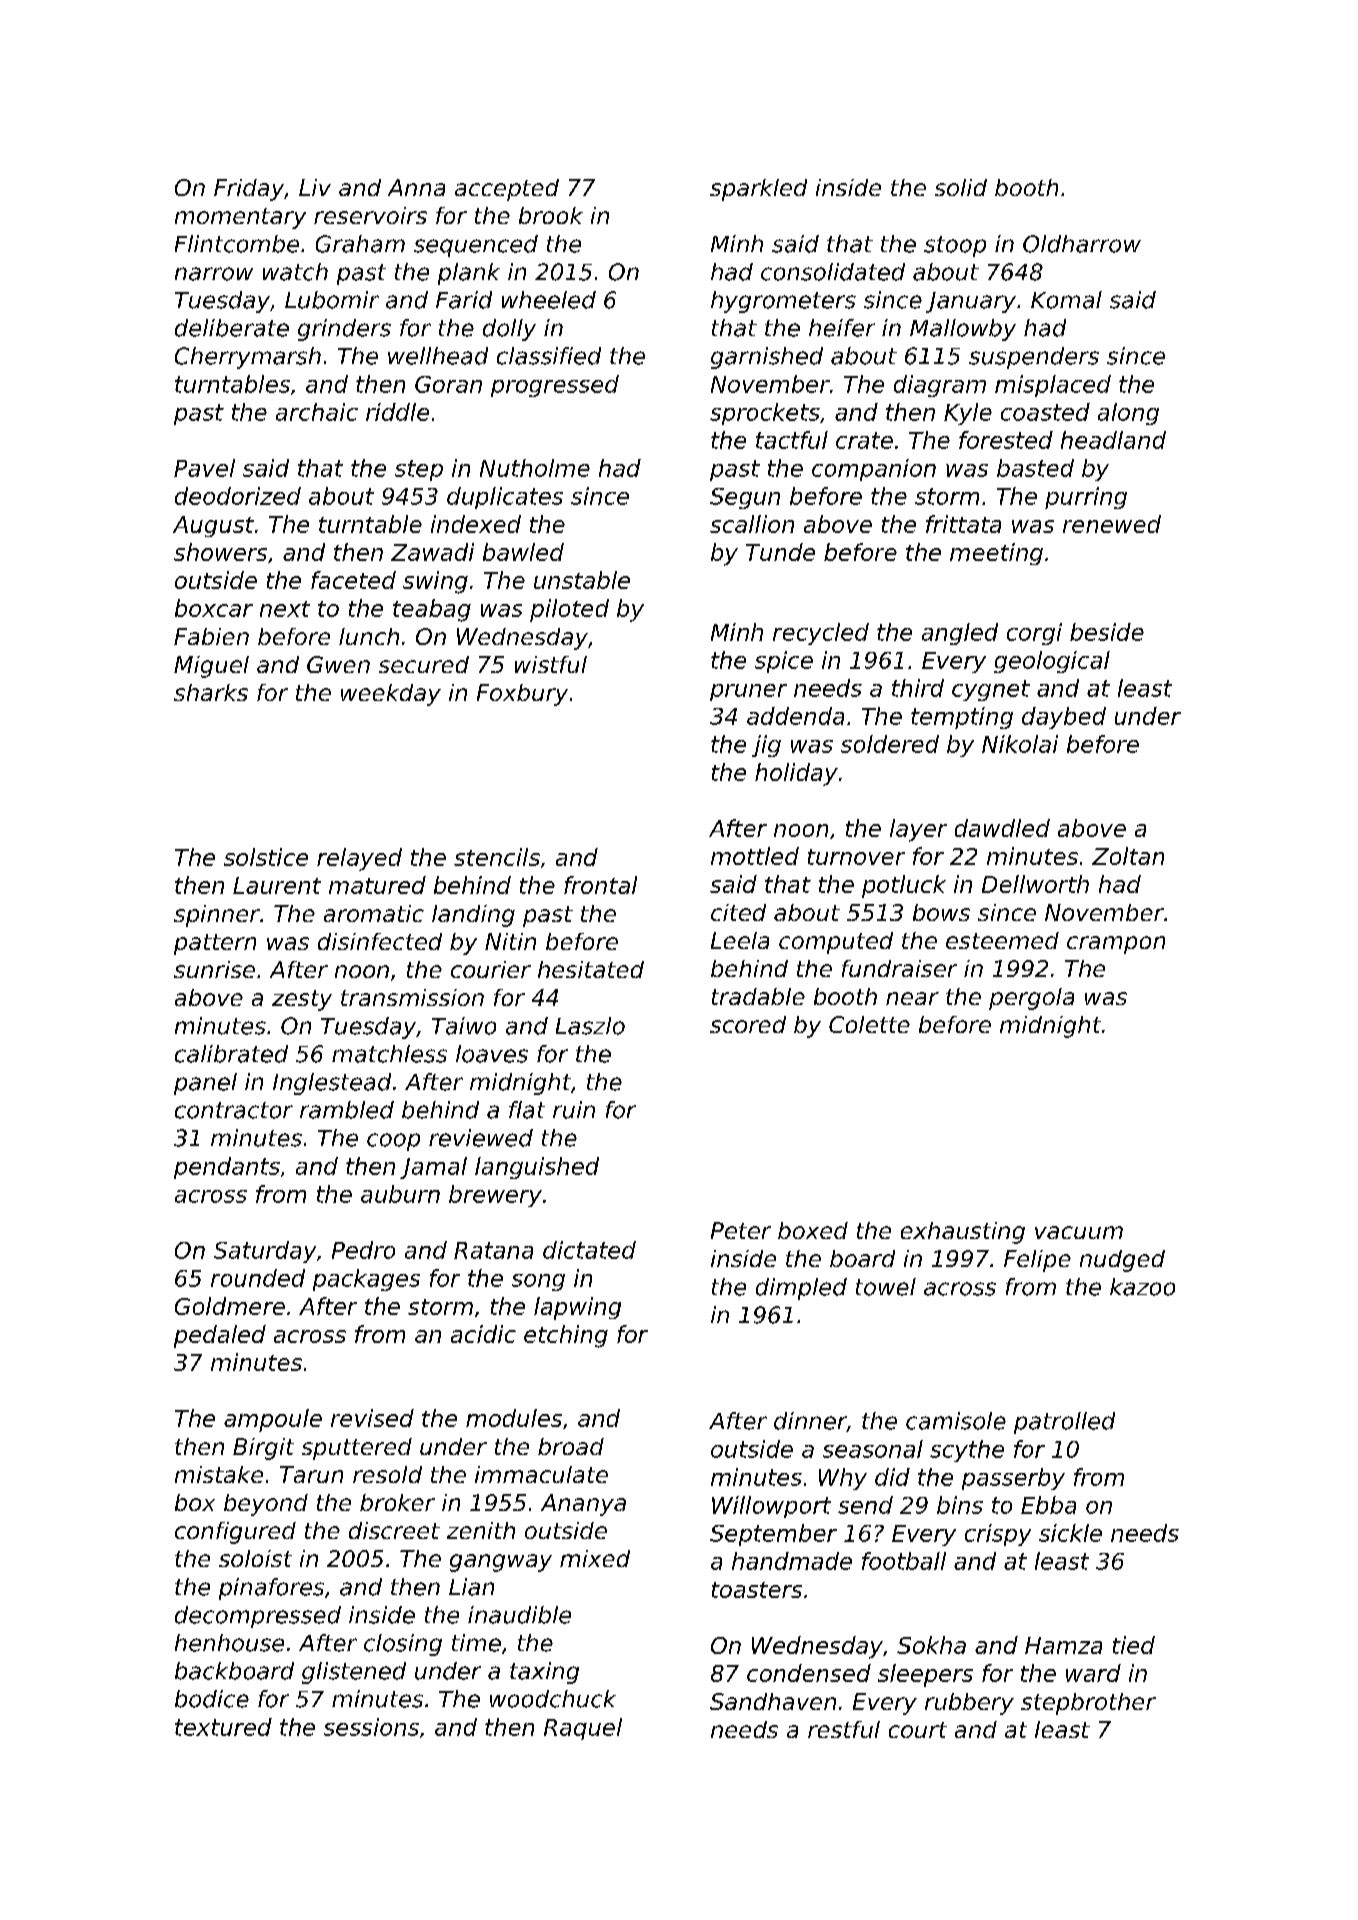  Describe the element at coordinates (537, 1168) in the document. I see `languished` at that location.
